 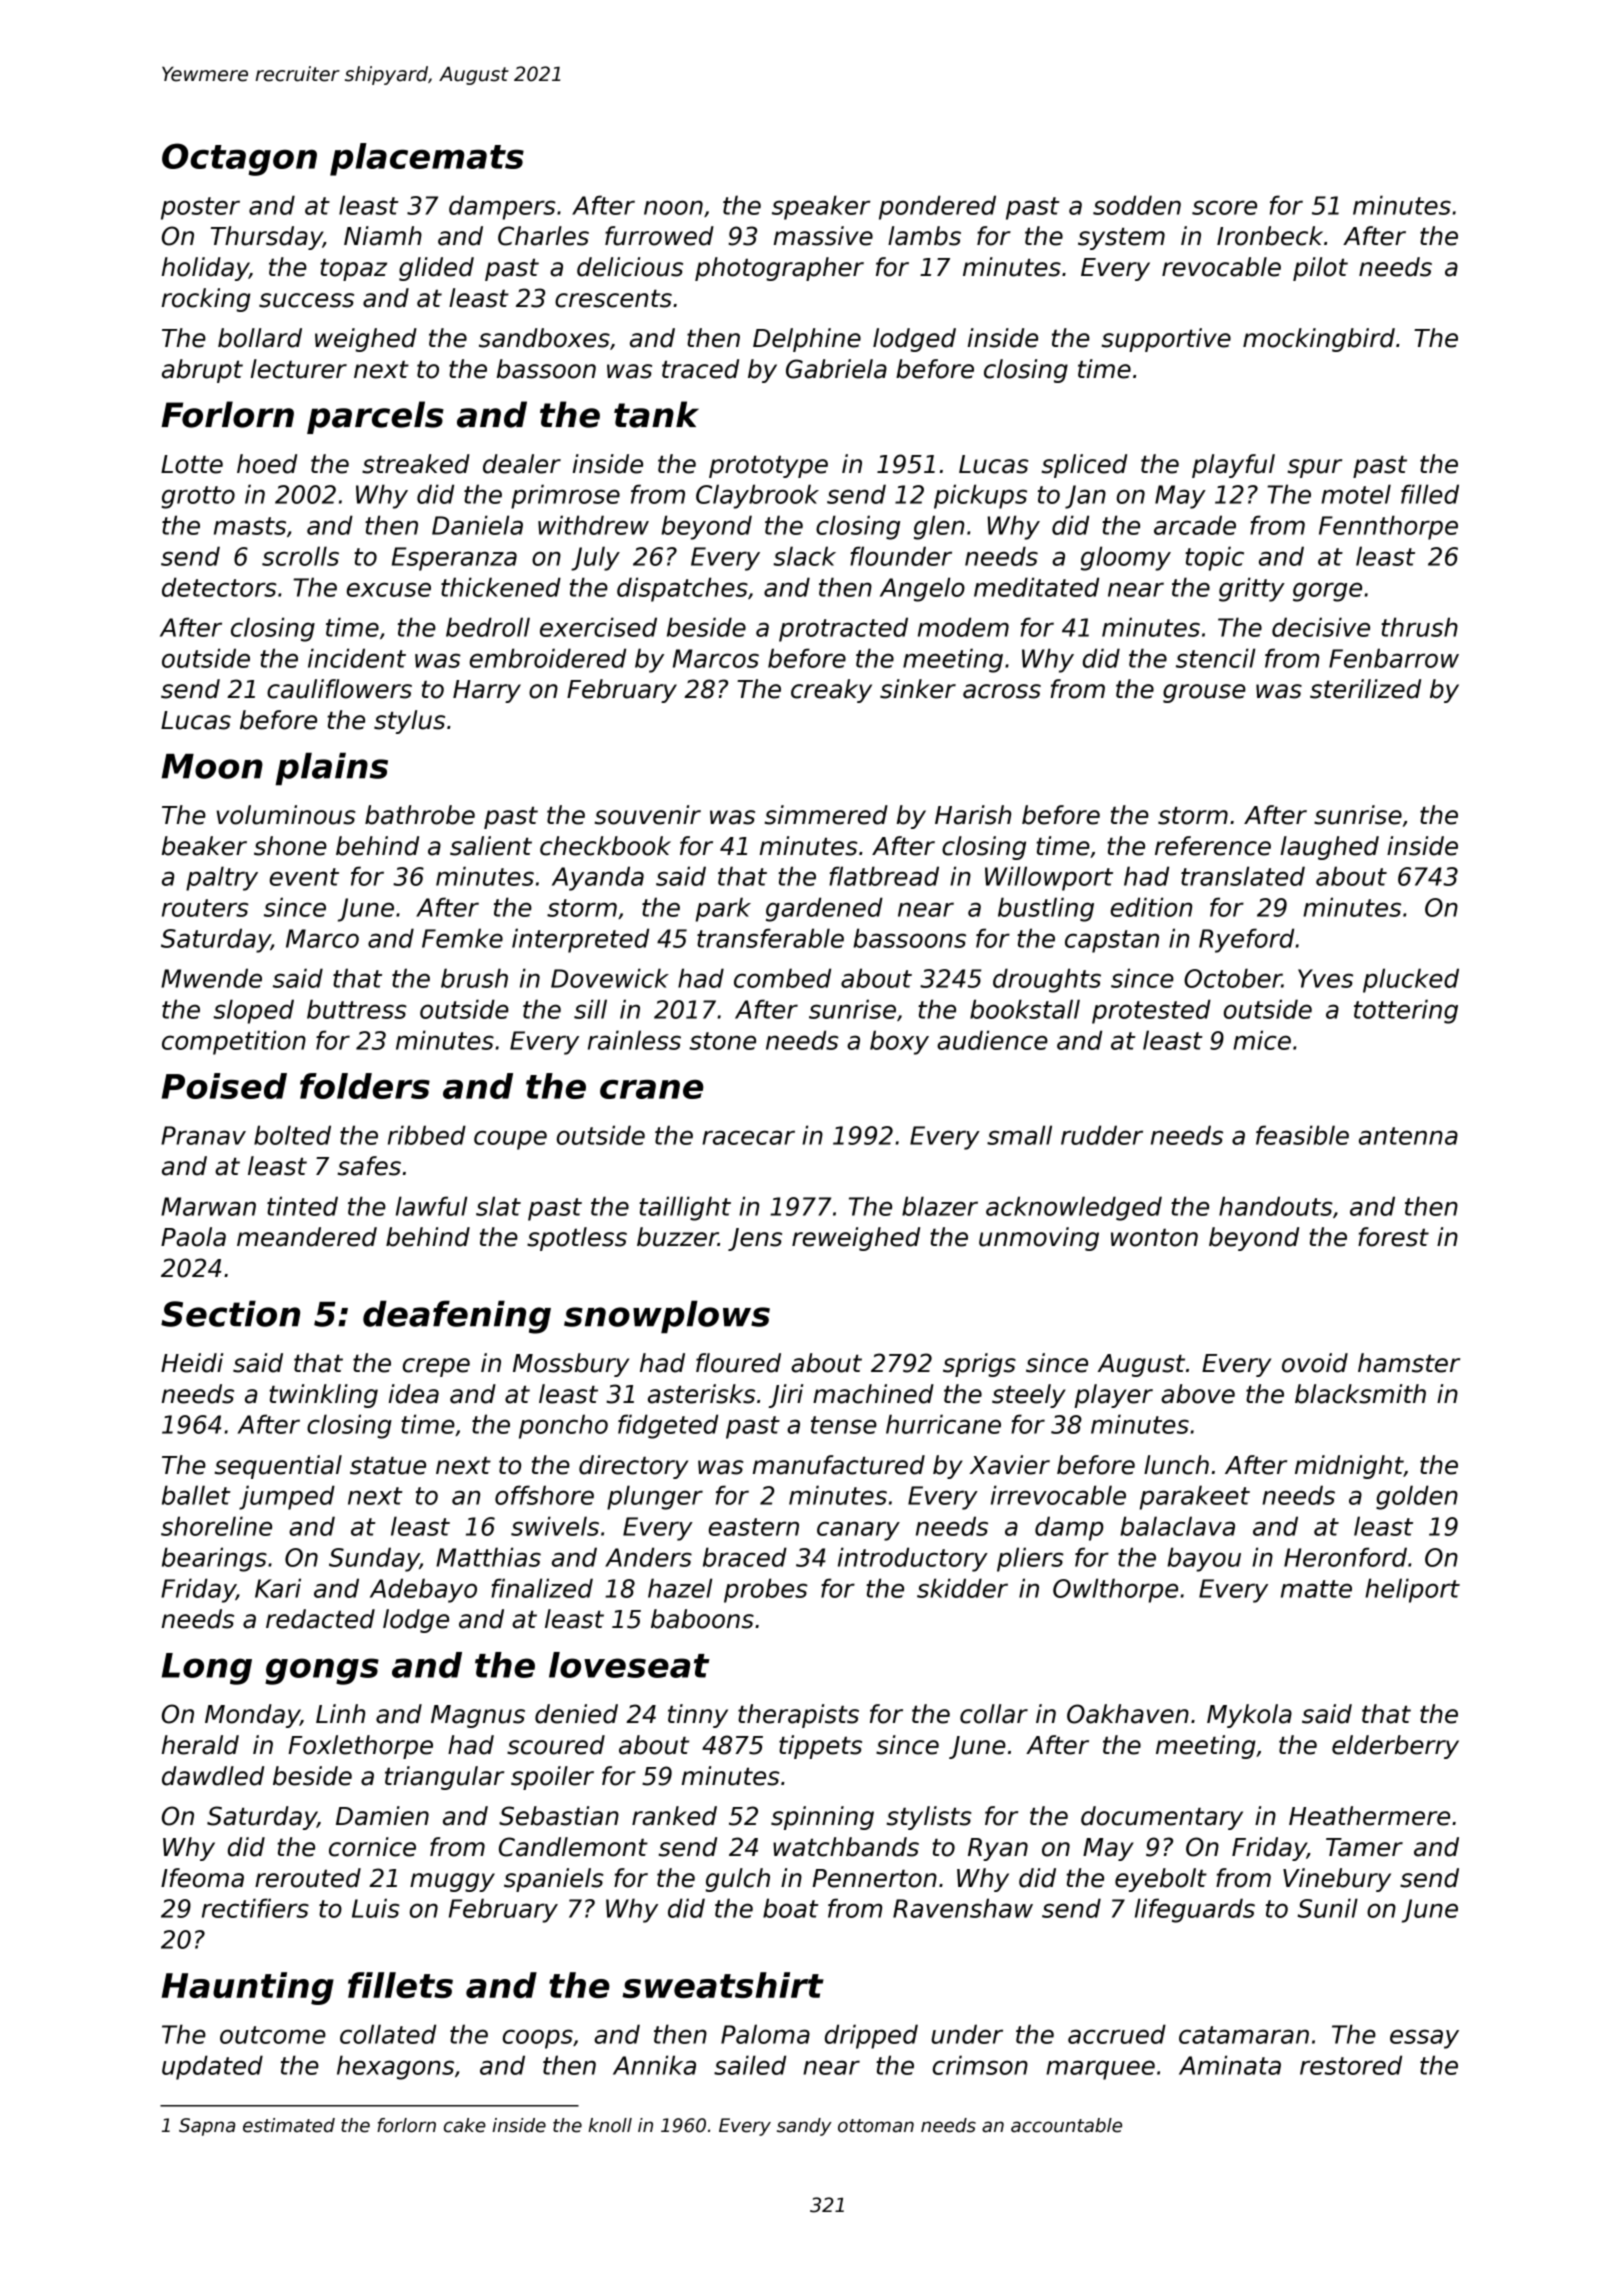 What do you see at coordinates (234, 1042) in the screenshot?
I see `competition` at bounding box center [234, 1042].
